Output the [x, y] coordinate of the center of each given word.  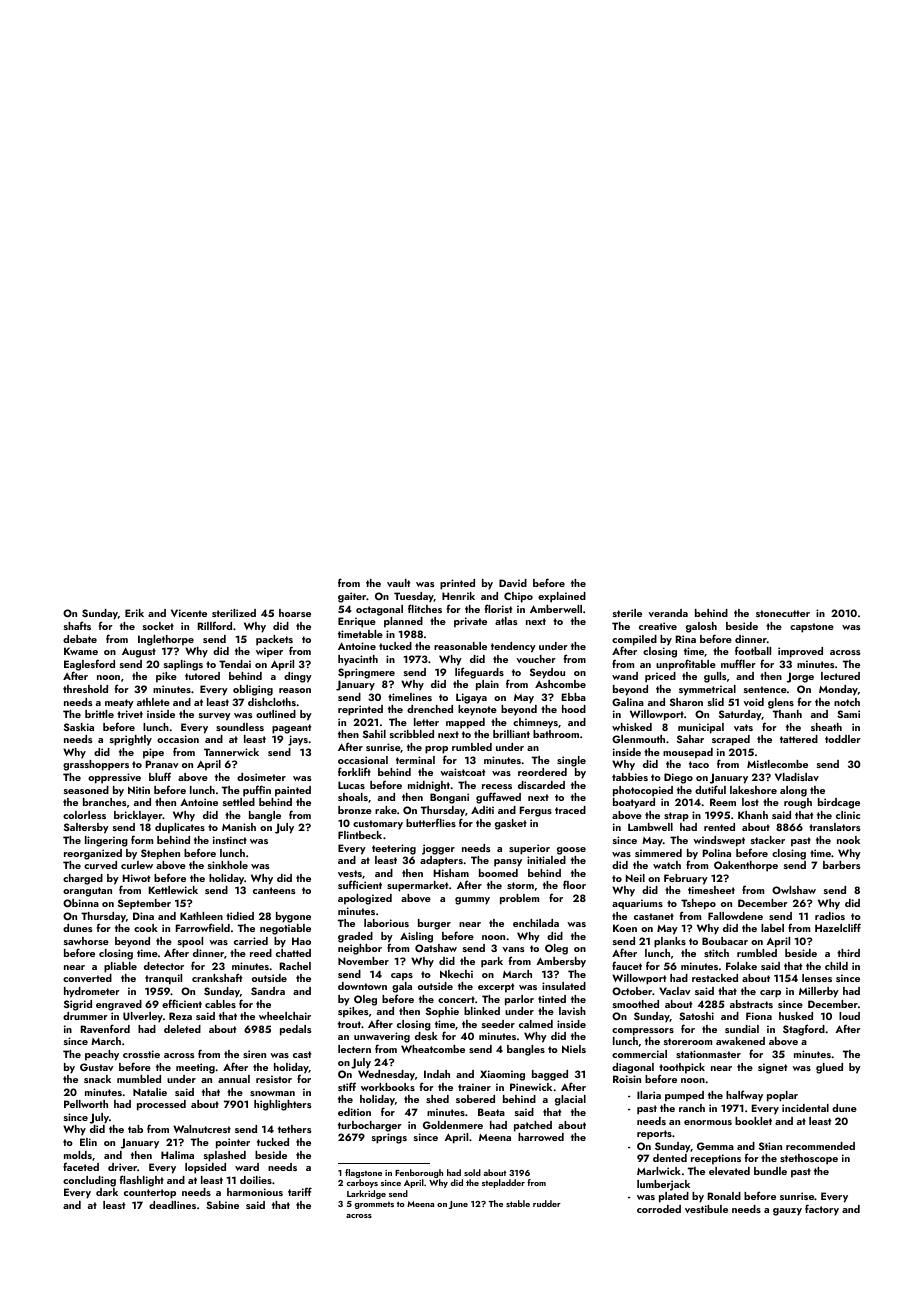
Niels [574, 1049]
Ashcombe [560, 684]
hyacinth [358, 660]
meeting [195, 1068]
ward [247, 1167]
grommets [374, 1205]
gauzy [787, 1212]
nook [848, 840]
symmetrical [707, 690]
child [836, 966]
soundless [240, 727]
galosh [701, 627]
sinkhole [228, 865]
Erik [134, 613]
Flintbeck [360, 835]
